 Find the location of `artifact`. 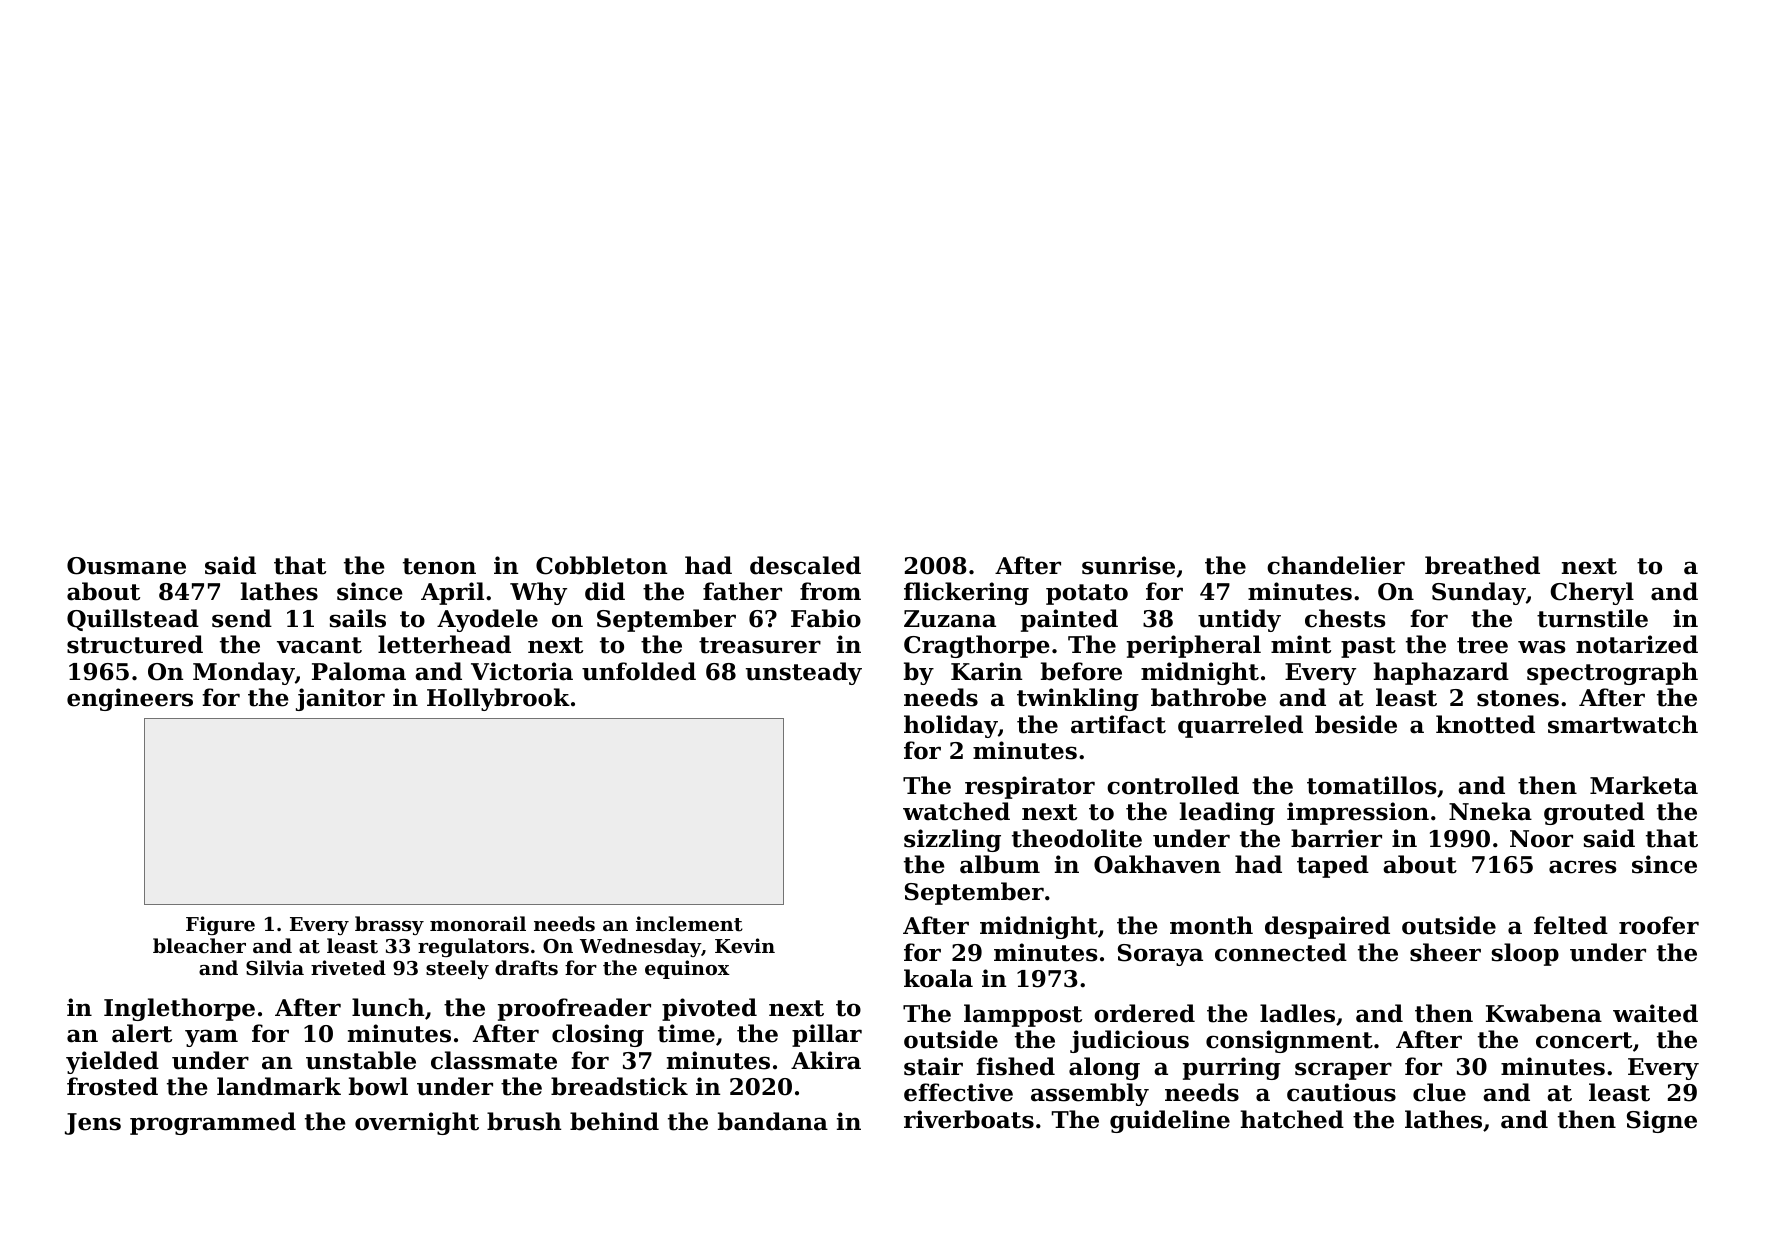

artifact is located at coordinates (1118, 724).
